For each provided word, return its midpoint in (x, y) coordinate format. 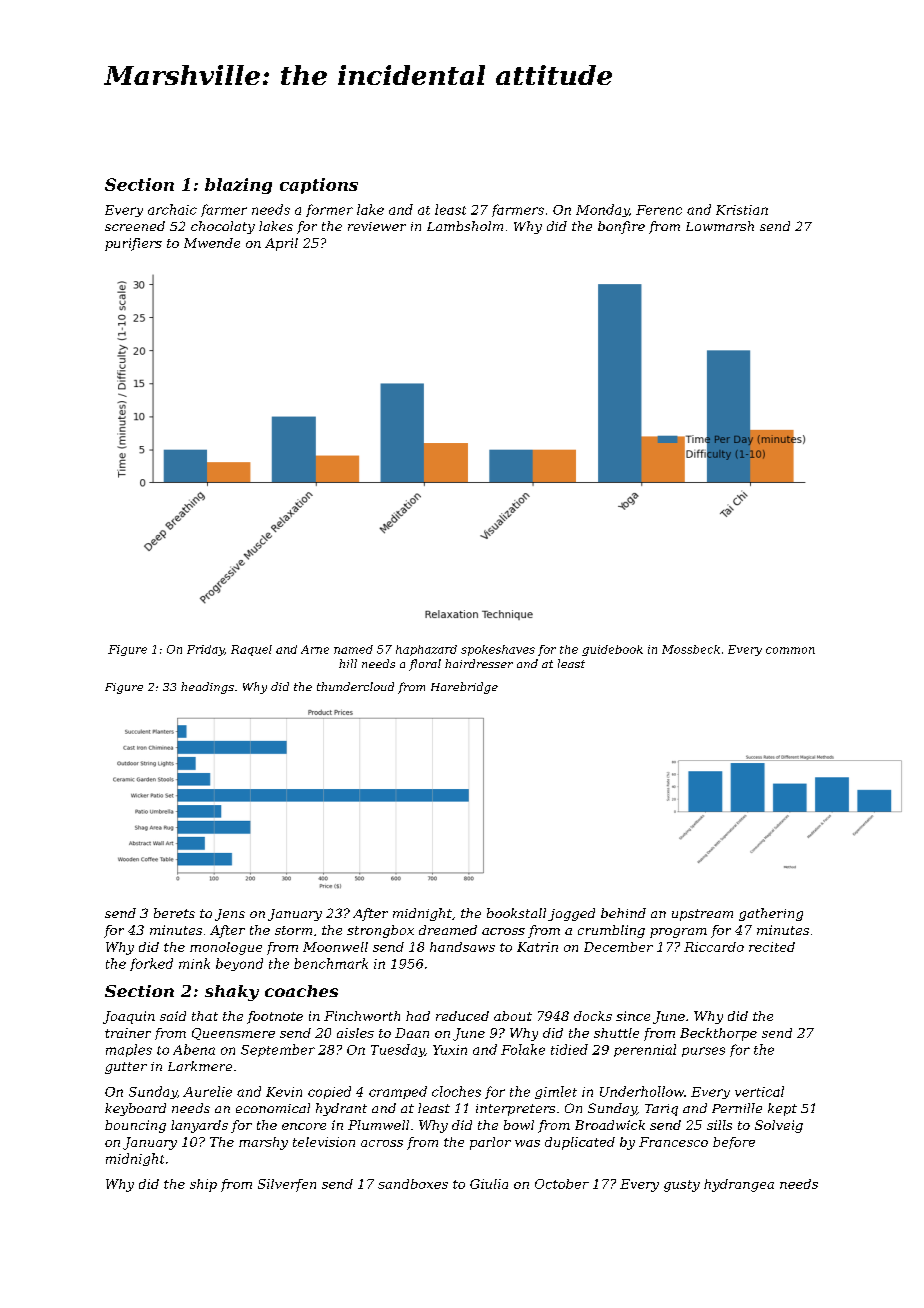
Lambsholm (465, 226)
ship (203, 1185)
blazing (238, 186)
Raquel (251, 650)
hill (348, 663)
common (790, 650)
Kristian (742, 210)
